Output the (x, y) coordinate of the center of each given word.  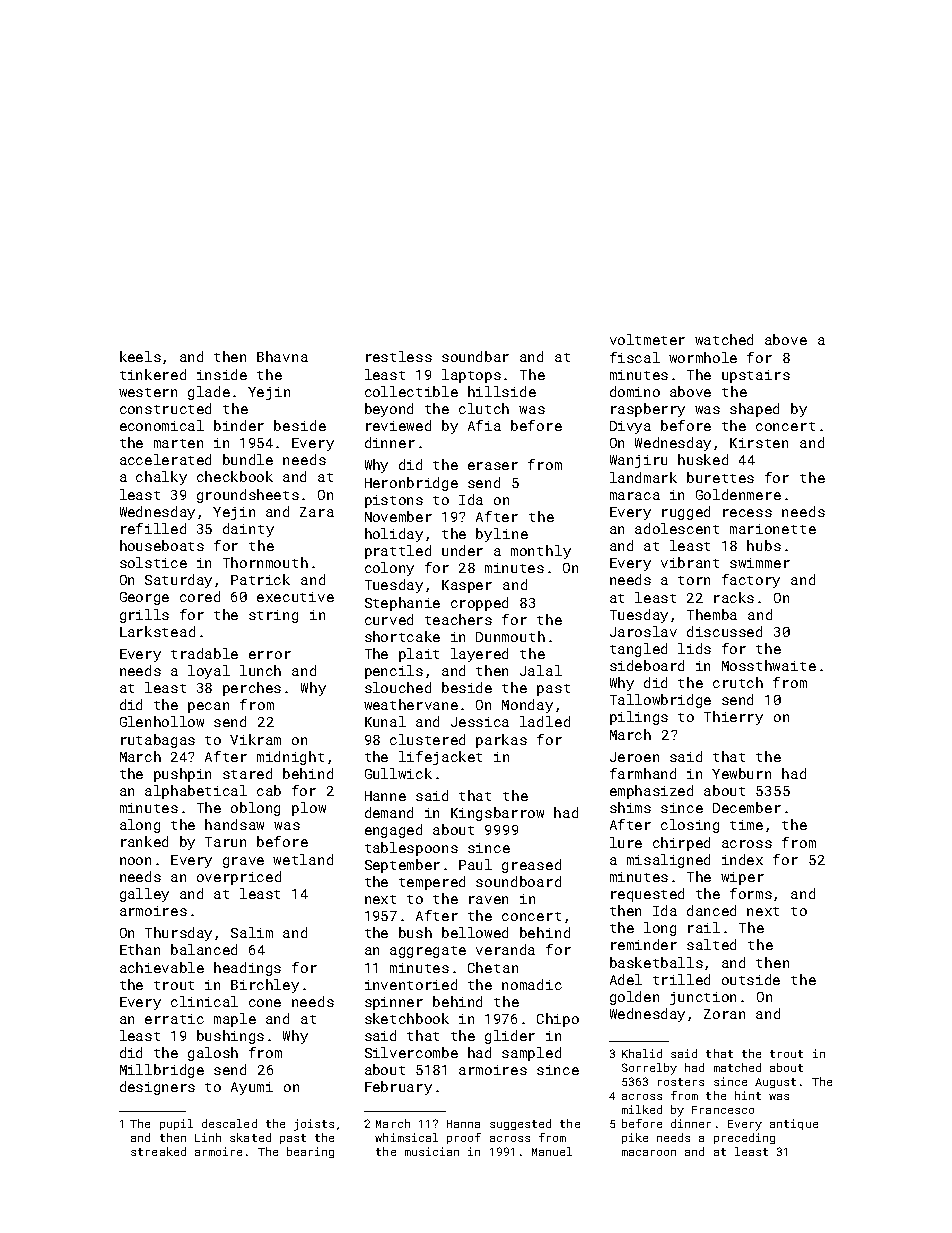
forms (751, 893)
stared (247, 773)
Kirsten (759, 443)
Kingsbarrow (497, 814)
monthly (541, 552)
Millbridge (162, 1071)
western (148, 392)
